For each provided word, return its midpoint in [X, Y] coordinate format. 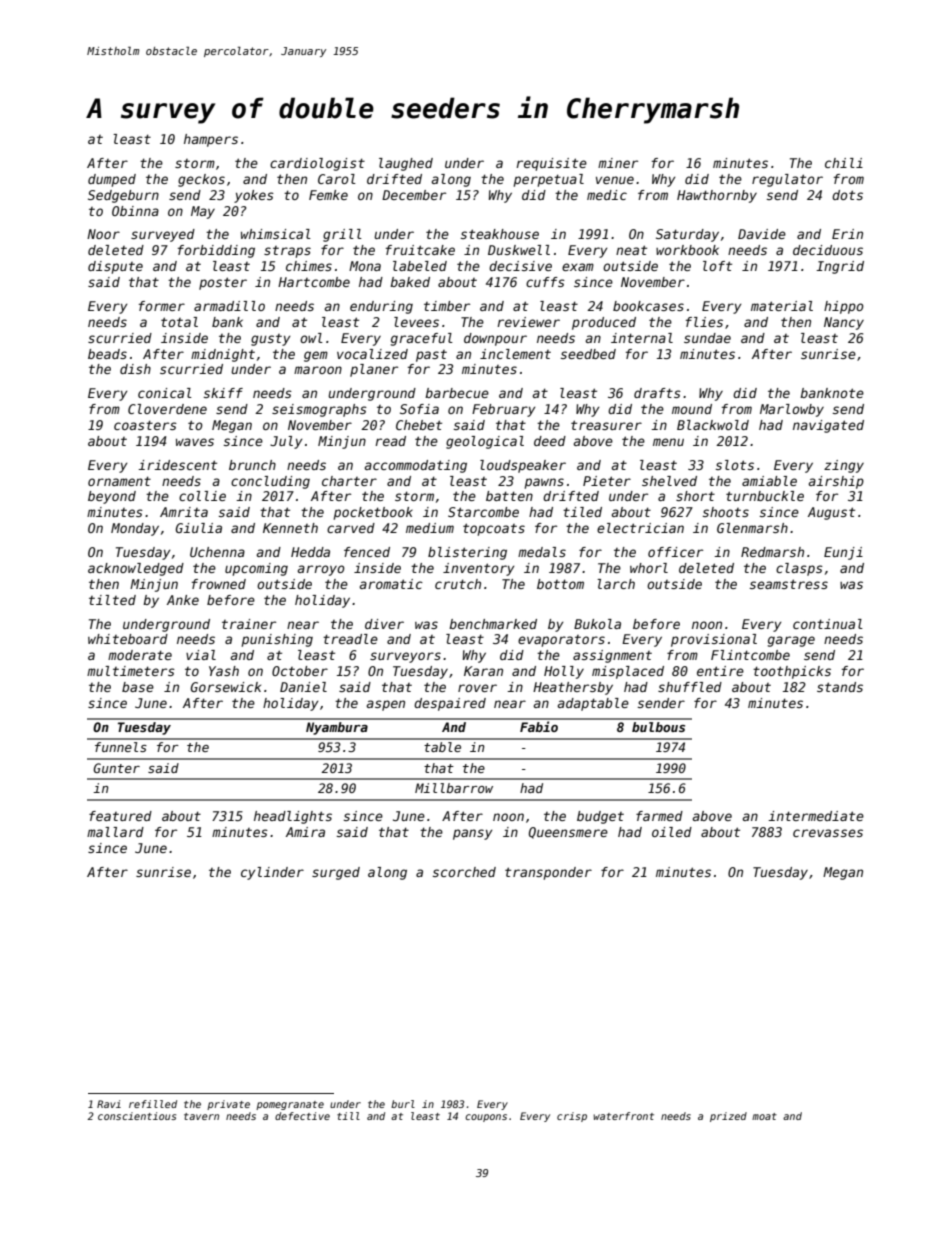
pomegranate [290, 1105]
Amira [305, 832]
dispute [115, 267]
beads [107, 354]
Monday [135, 529]
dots [847, 195]
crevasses [828, 833]
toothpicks [792, 672]
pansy [473, 834]
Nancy [844, 323]
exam [578, 267]
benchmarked [493, 624]
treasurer [606, 425]
